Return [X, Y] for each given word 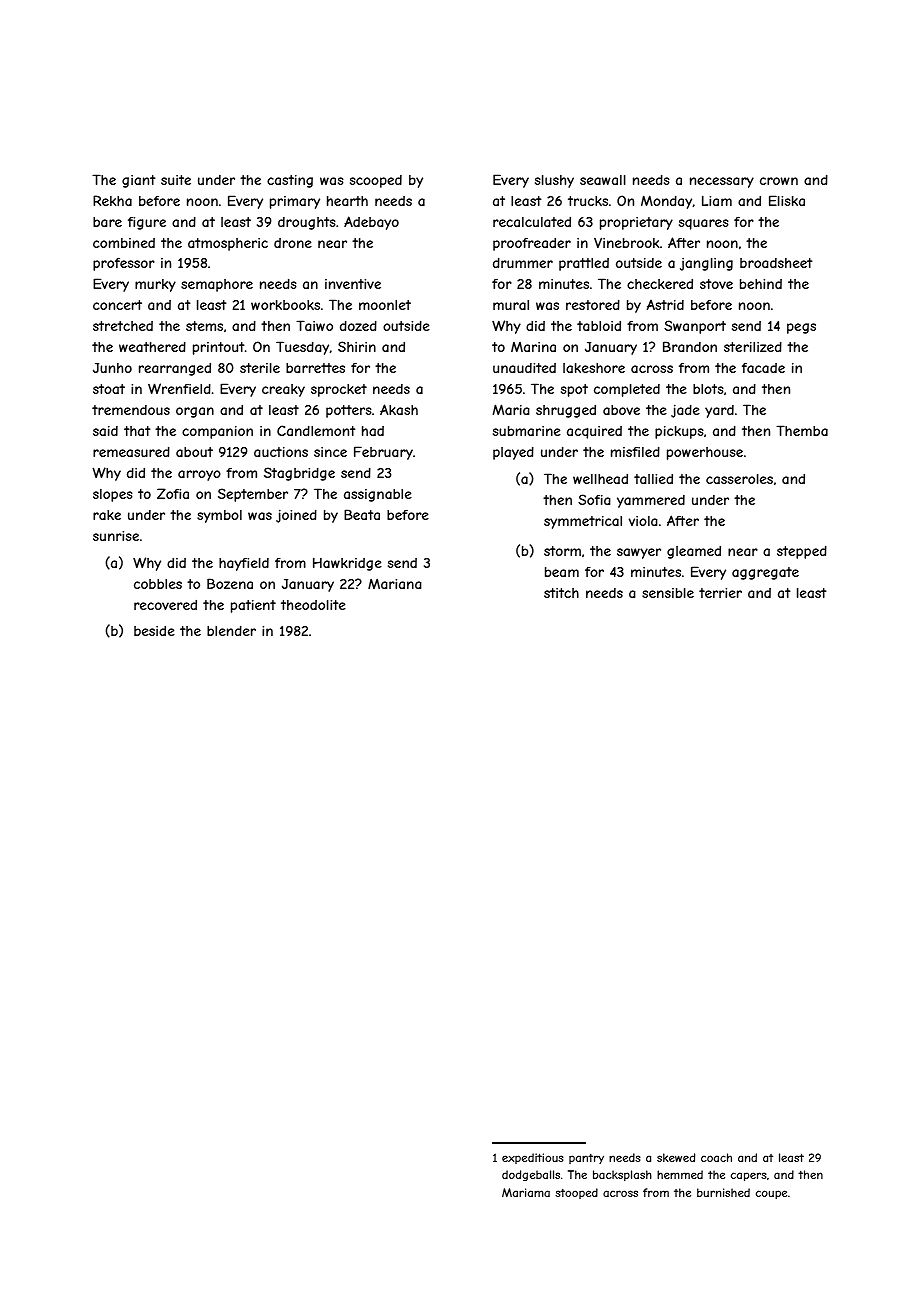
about [194, 452]
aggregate [765, 573]
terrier [720, 593]
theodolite [313, 605]
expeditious [533, 1158]
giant [138, 181]
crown [779, 181]
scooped [376, 181]
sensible [668, 593]
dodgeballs [531, 1175]
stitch [561, 593]
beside [154, 631]
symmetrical [583, 522]
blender [231, 630]
